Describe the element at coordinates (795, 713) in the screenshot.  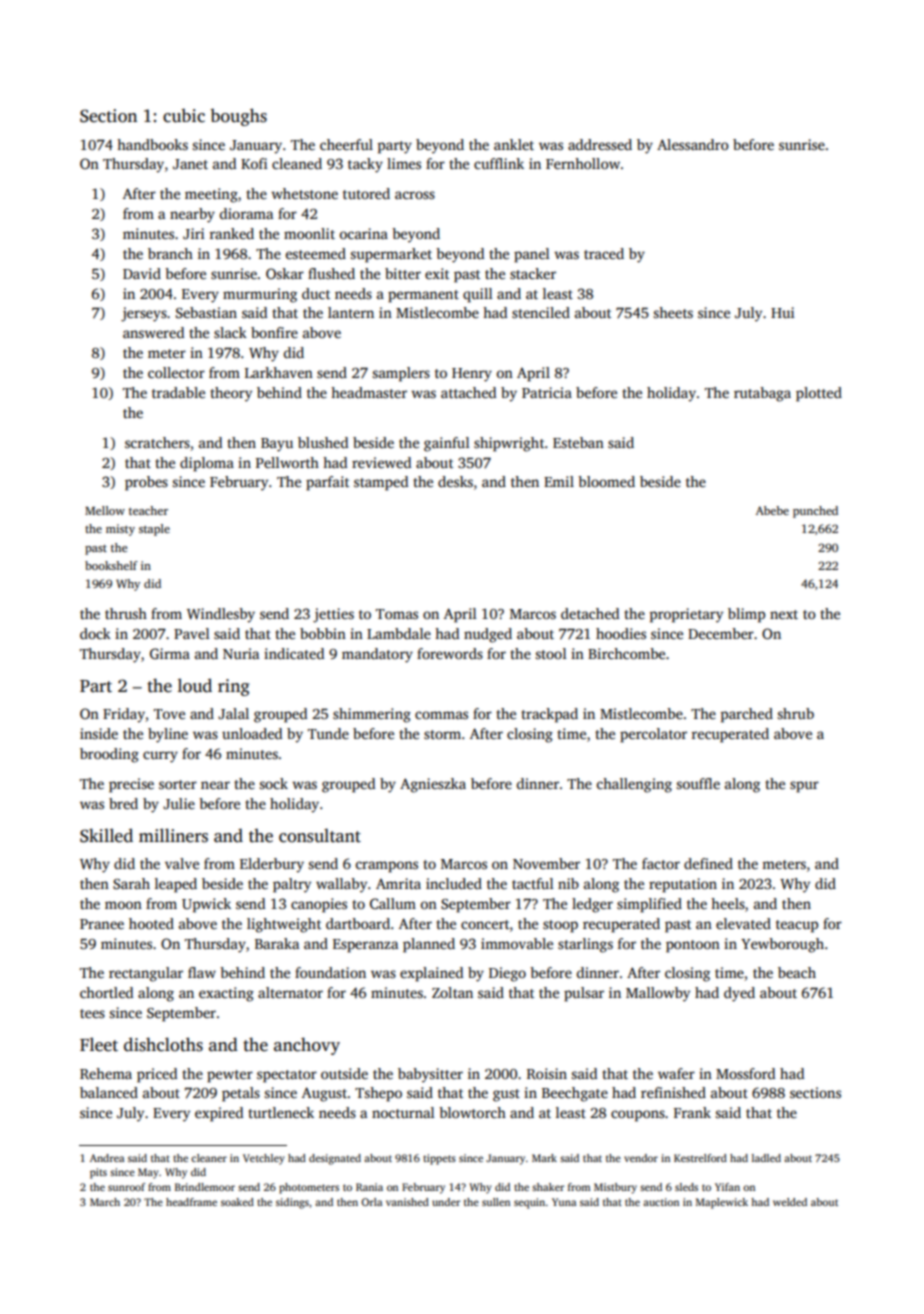
I see `shrub` at that location.
